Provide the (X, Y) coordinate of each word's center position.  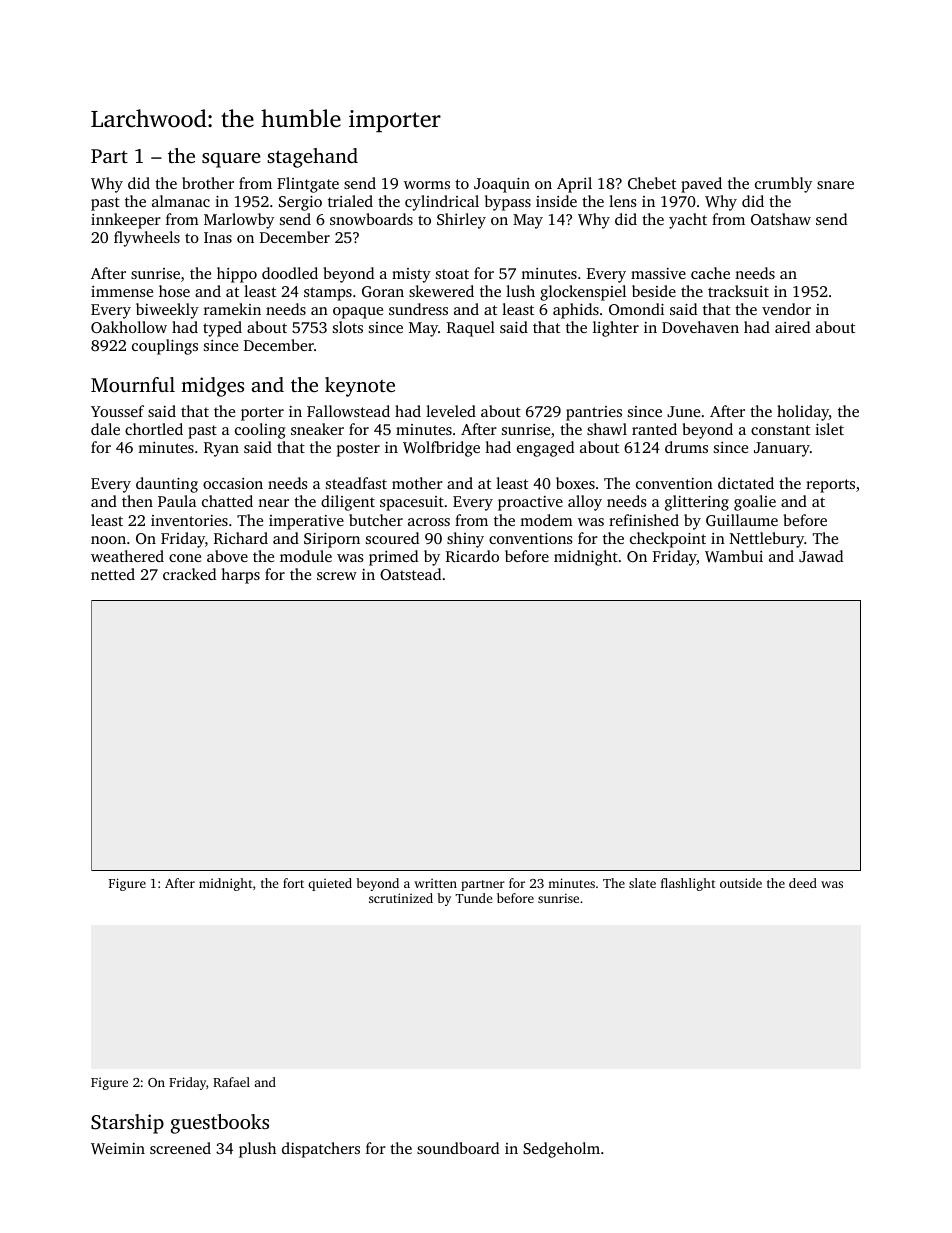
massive (658, 273)
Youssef (117, 411)
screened (180, 1148)
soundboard (458, 1148)
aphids (576, 311)
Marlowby (239, 221)
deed (803, 883)
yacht (688, 221)
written (435, 883)
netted (113, 574)
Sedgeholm (561, 1150)
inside (556, 201)
